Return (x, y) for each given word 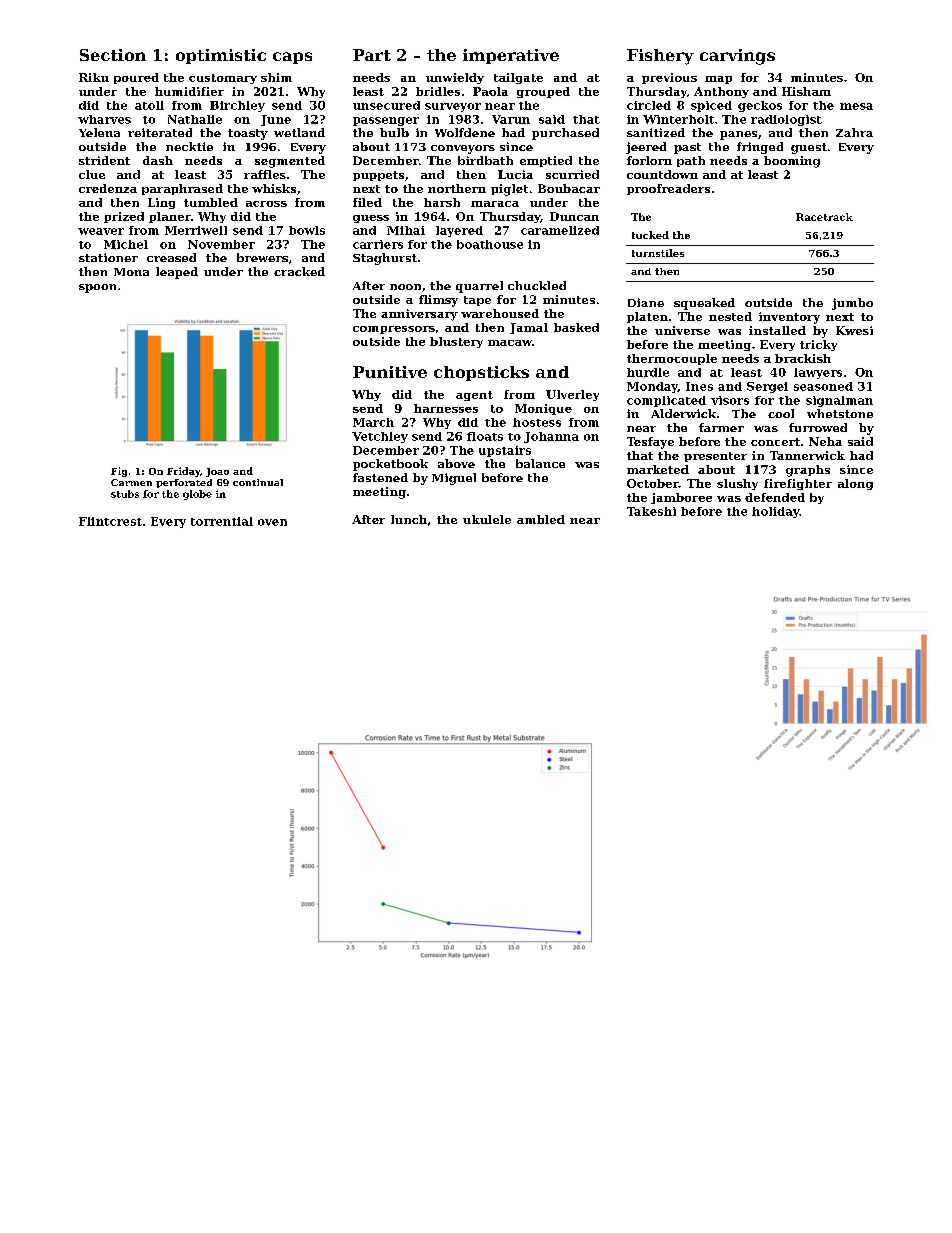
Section (113, 55)
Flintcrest (110, 521)
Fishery (660, 57)
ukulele (487, 519)
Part (372, 55)
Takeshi (651, 511)
